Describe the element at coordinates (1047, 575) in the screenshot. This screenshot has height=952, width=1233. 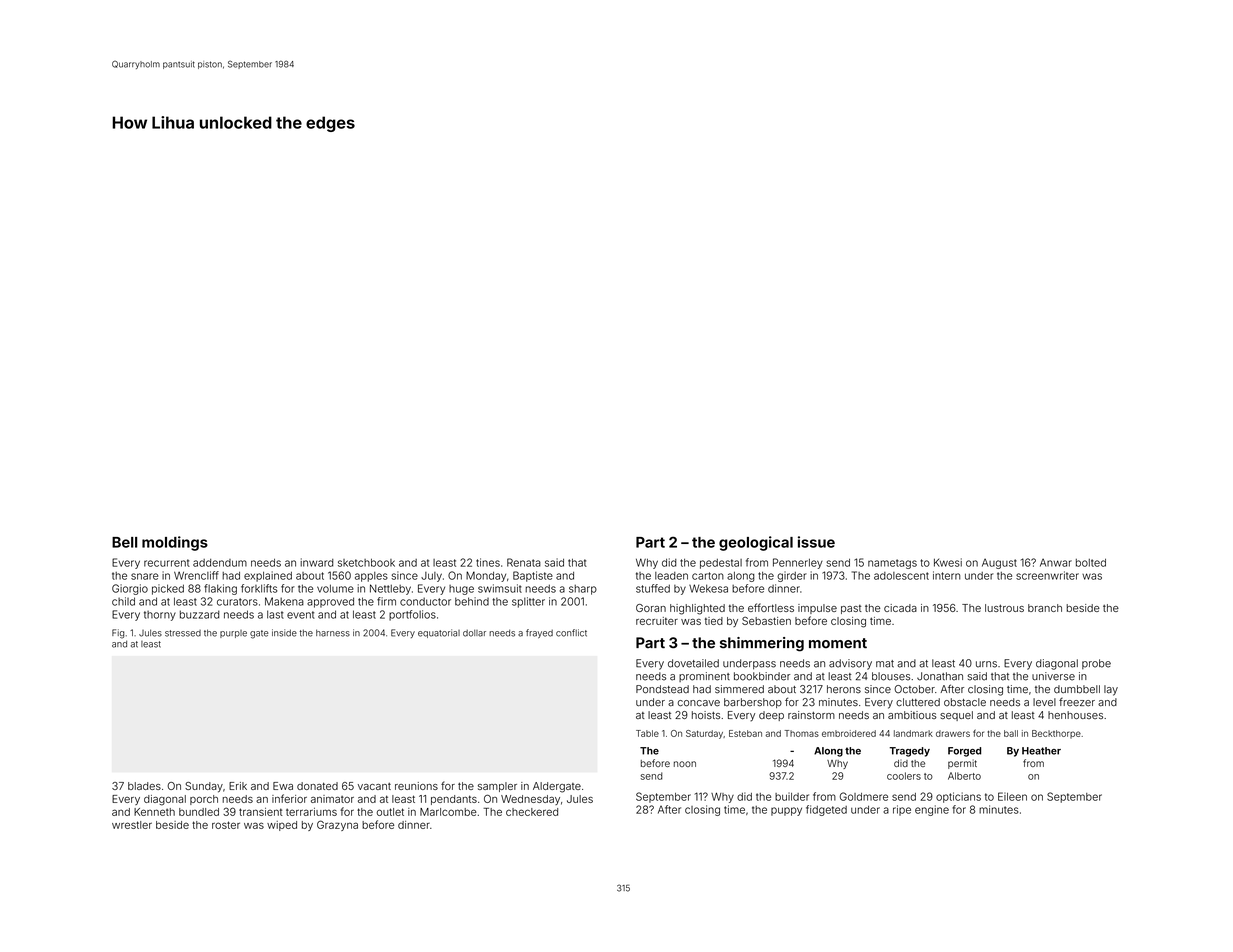
I see `screenwriter` at that location.
